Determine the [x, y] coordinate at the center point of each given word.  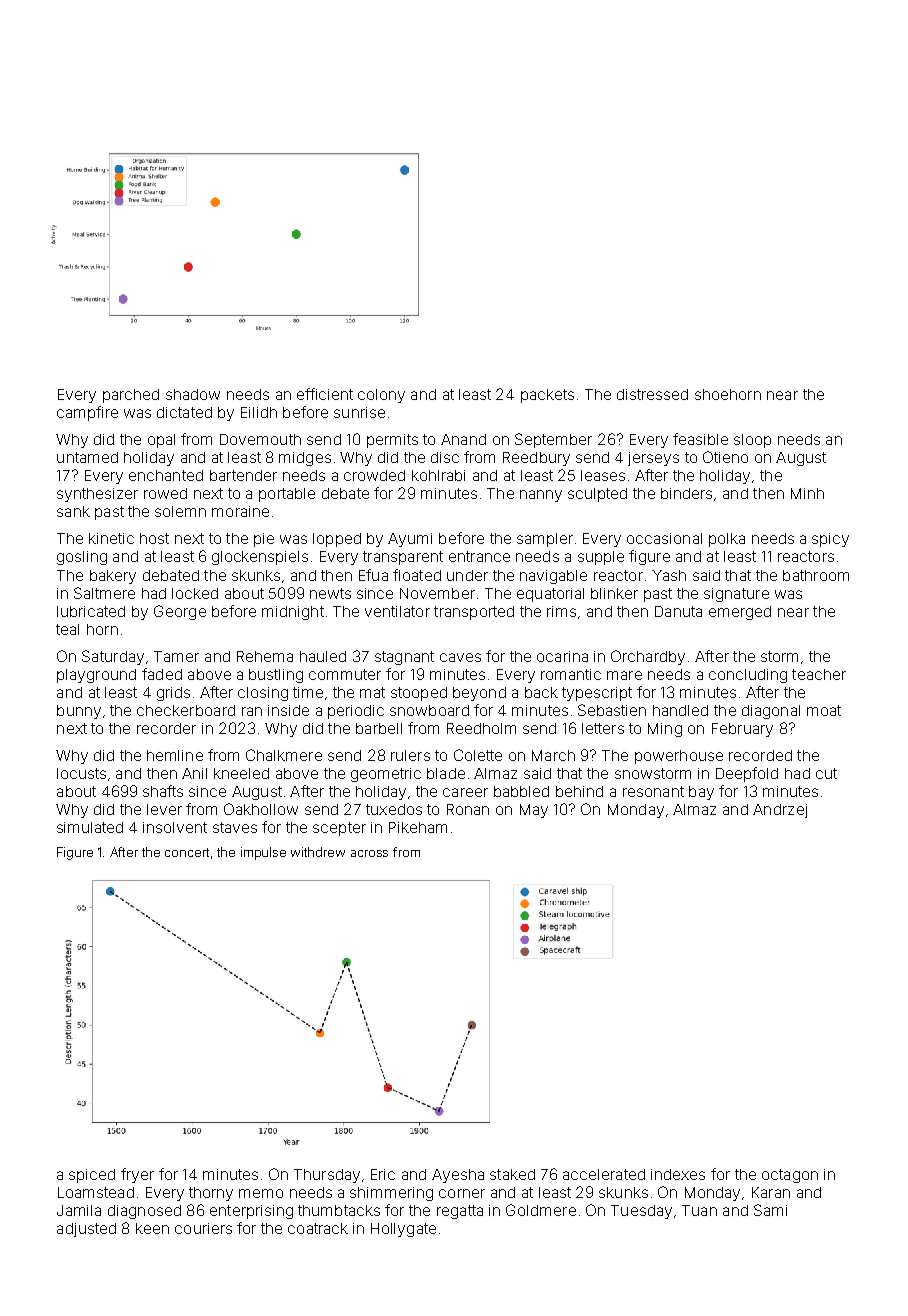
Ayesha [458, 1176]
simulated [90, 827]
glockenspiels [260, 558]
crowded [374, 475]
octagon [790, 1176]
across [369, 853]
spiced [92, 1176]
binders [686, 493]
